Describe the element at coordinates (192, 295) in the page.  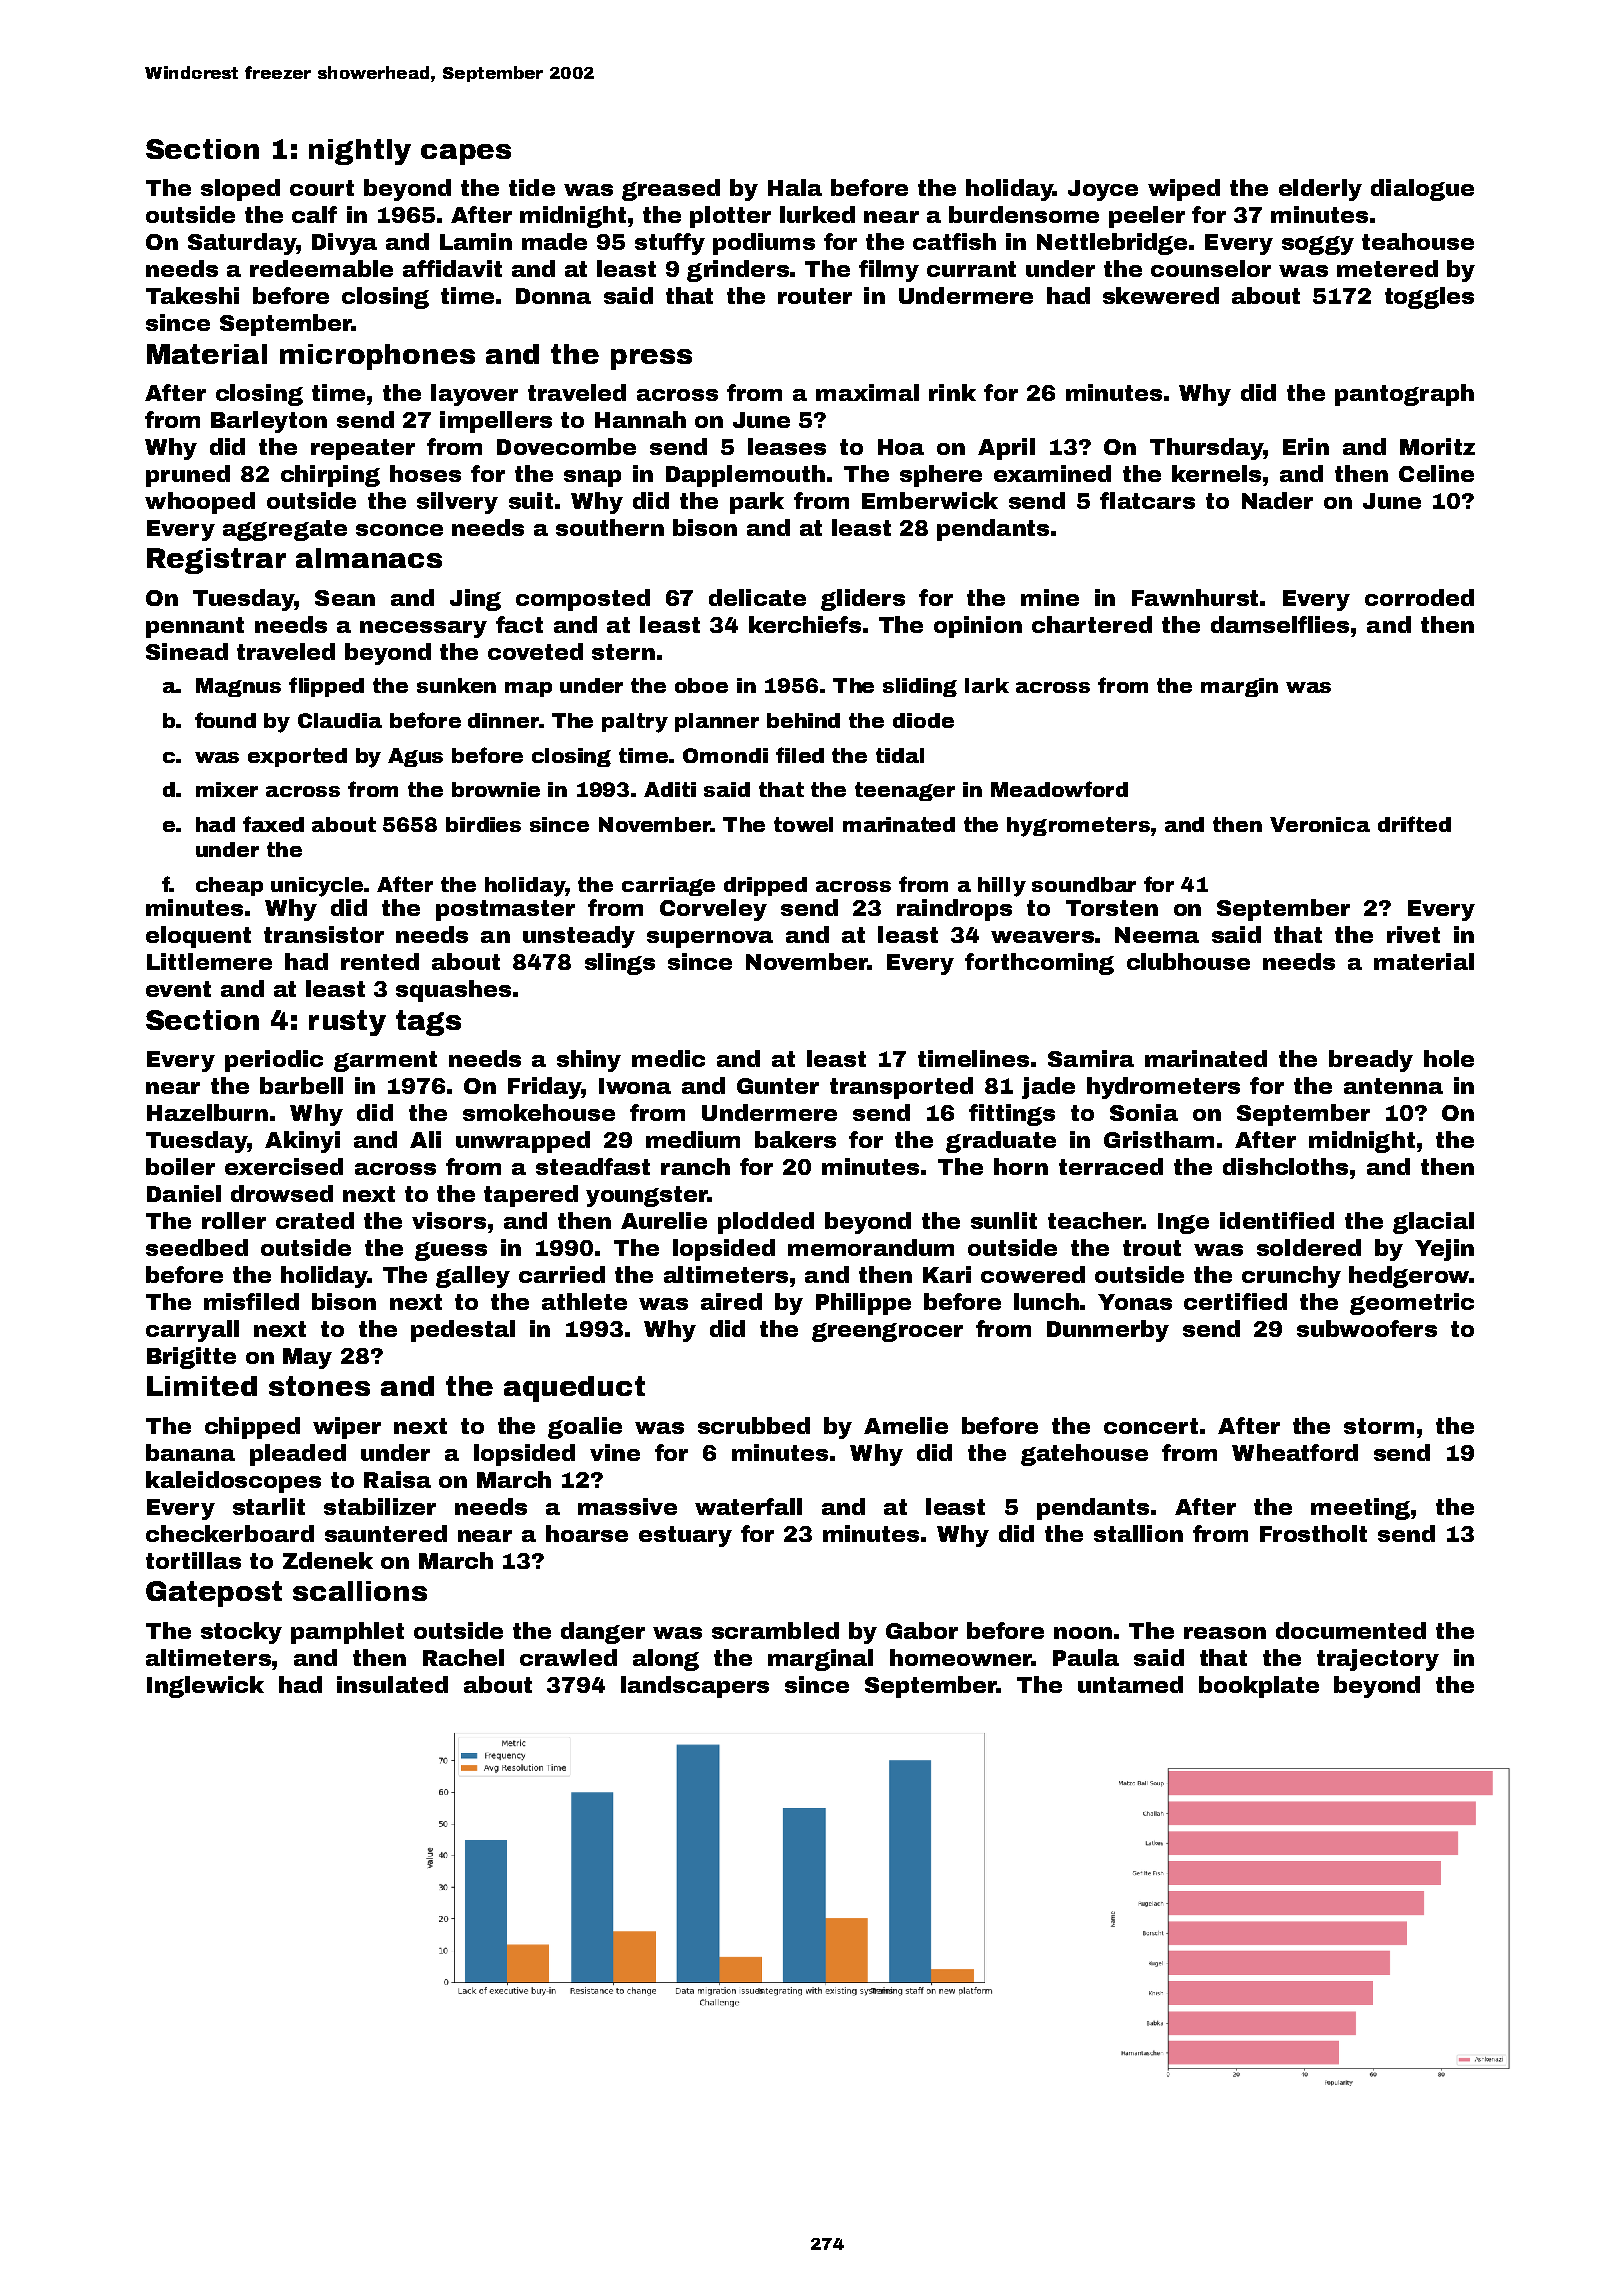
I see `Takeshi` at that location.
